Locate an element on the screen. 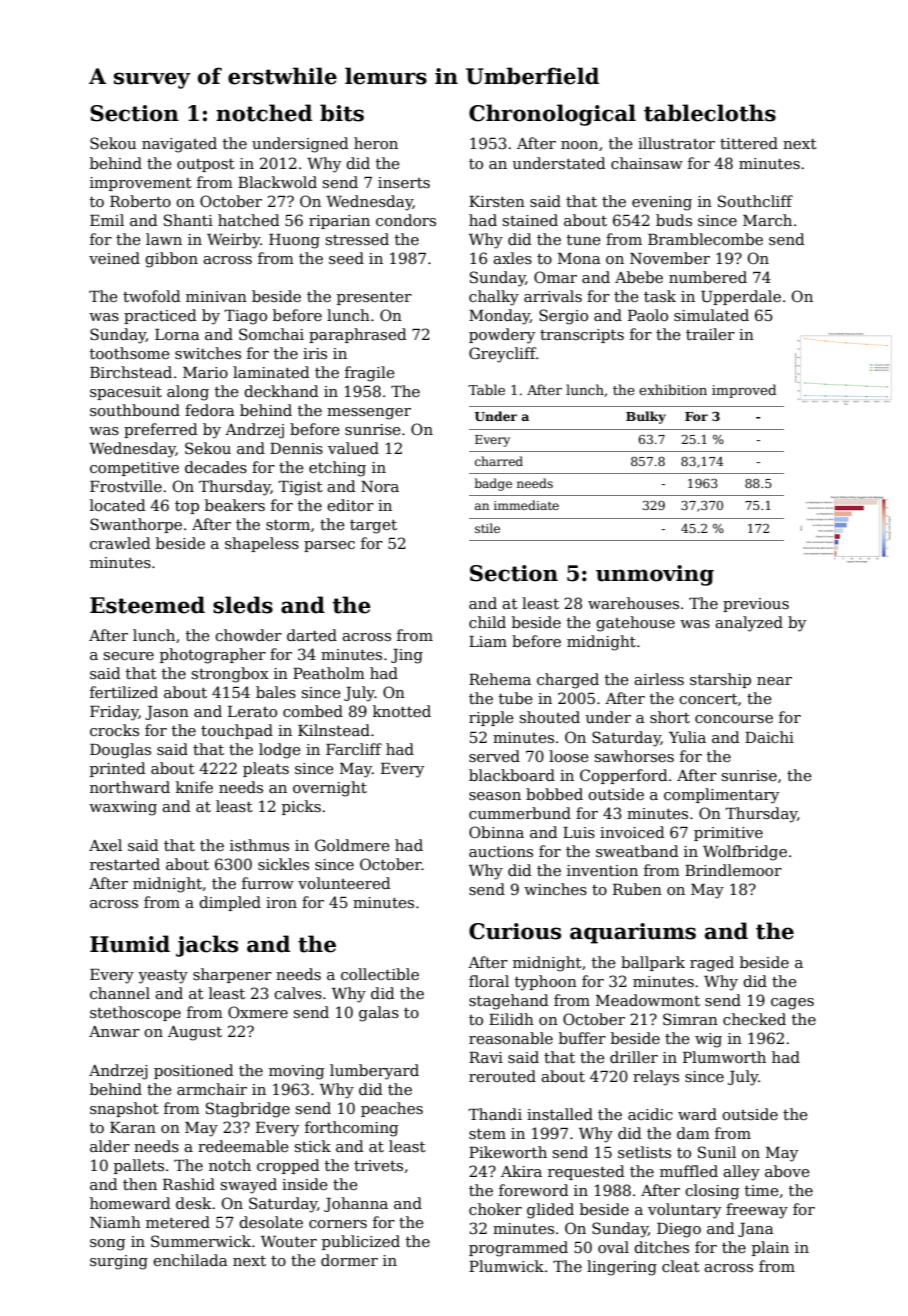 Image resolution: width=908 pixels, height=1316 pixels. previous is located at coordinates (756, 605).
